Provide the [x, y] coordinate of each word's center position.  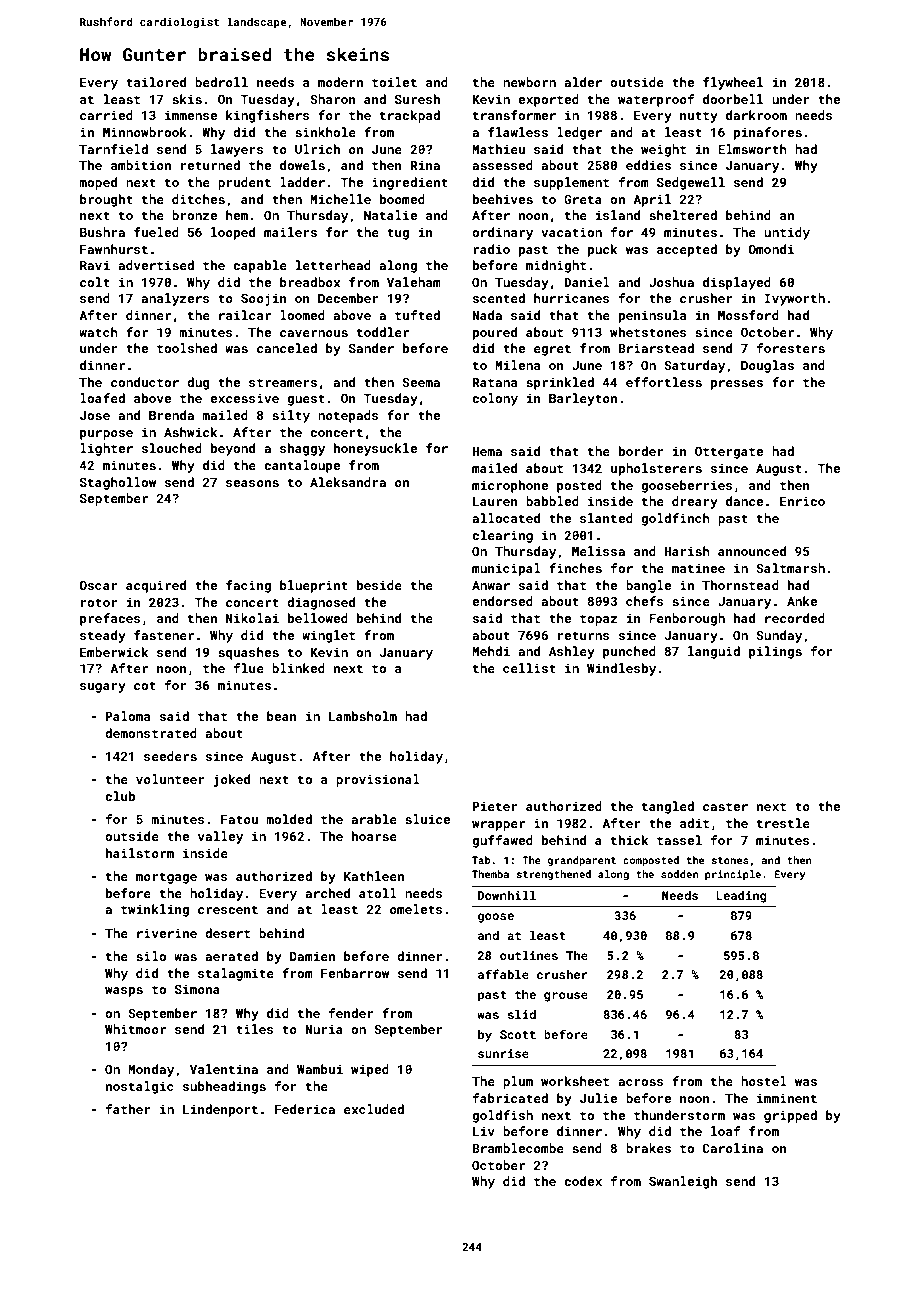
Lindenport [220, 1110]
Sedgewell [691, 183]
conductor [145, 382]
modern [340, 82]
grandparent [582, 861]
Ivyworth [795, 299]
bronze [194, 215]
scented [499, 298]
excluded [374, 1109]
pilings [775, 652]
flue [249, 668]
